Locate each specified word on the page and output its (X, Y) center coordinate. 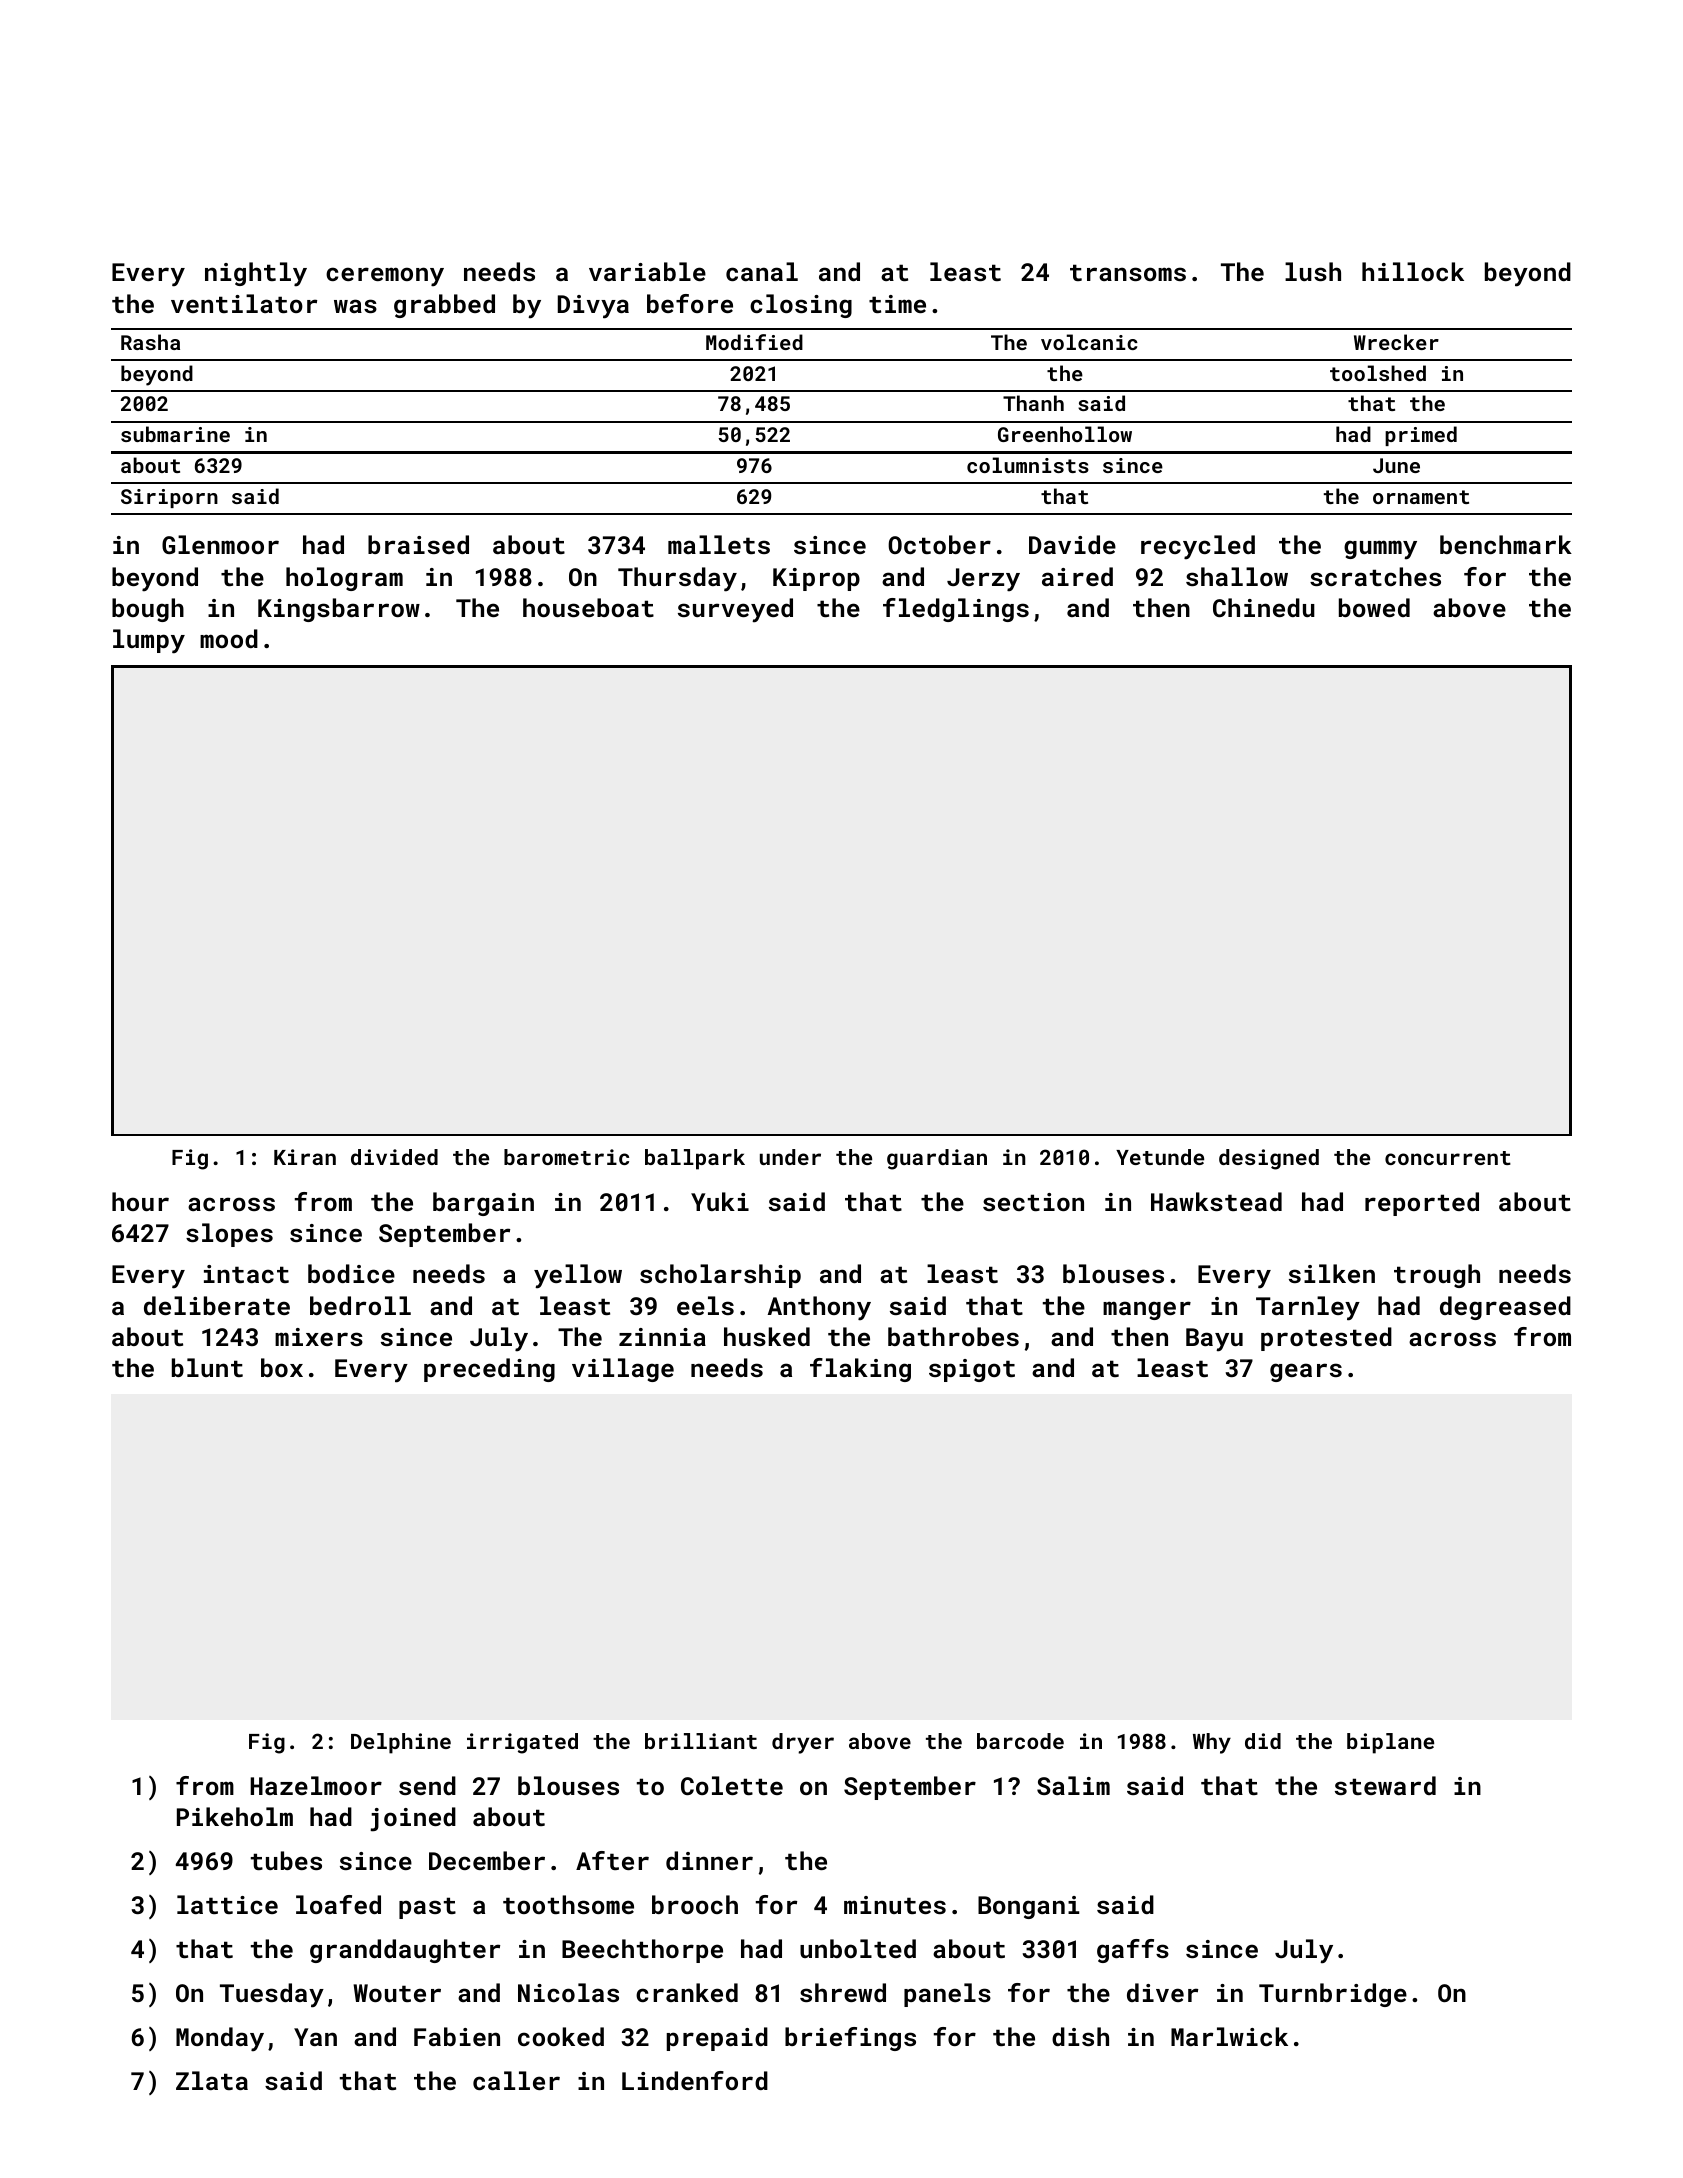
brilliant (701, 1741)
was (355, 306)
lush (1313, 271)
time (897, 304)
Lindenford (695, 2080)
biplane (1390, 1743)
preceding (489, 1370)
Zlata (212, 2080)
